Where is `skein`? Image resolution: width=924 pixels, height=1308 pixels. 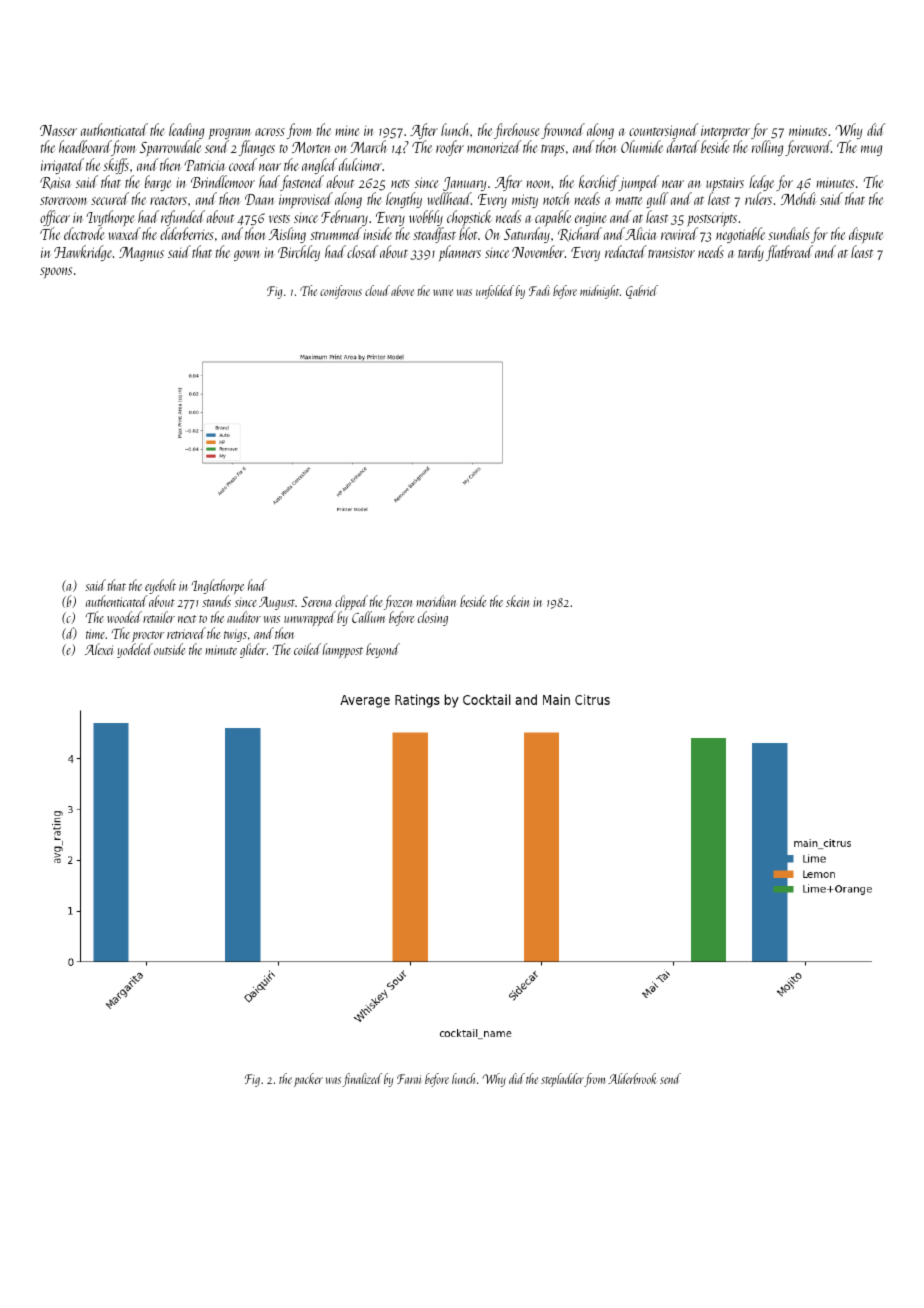
skein is located at coordinates (517, 601).
